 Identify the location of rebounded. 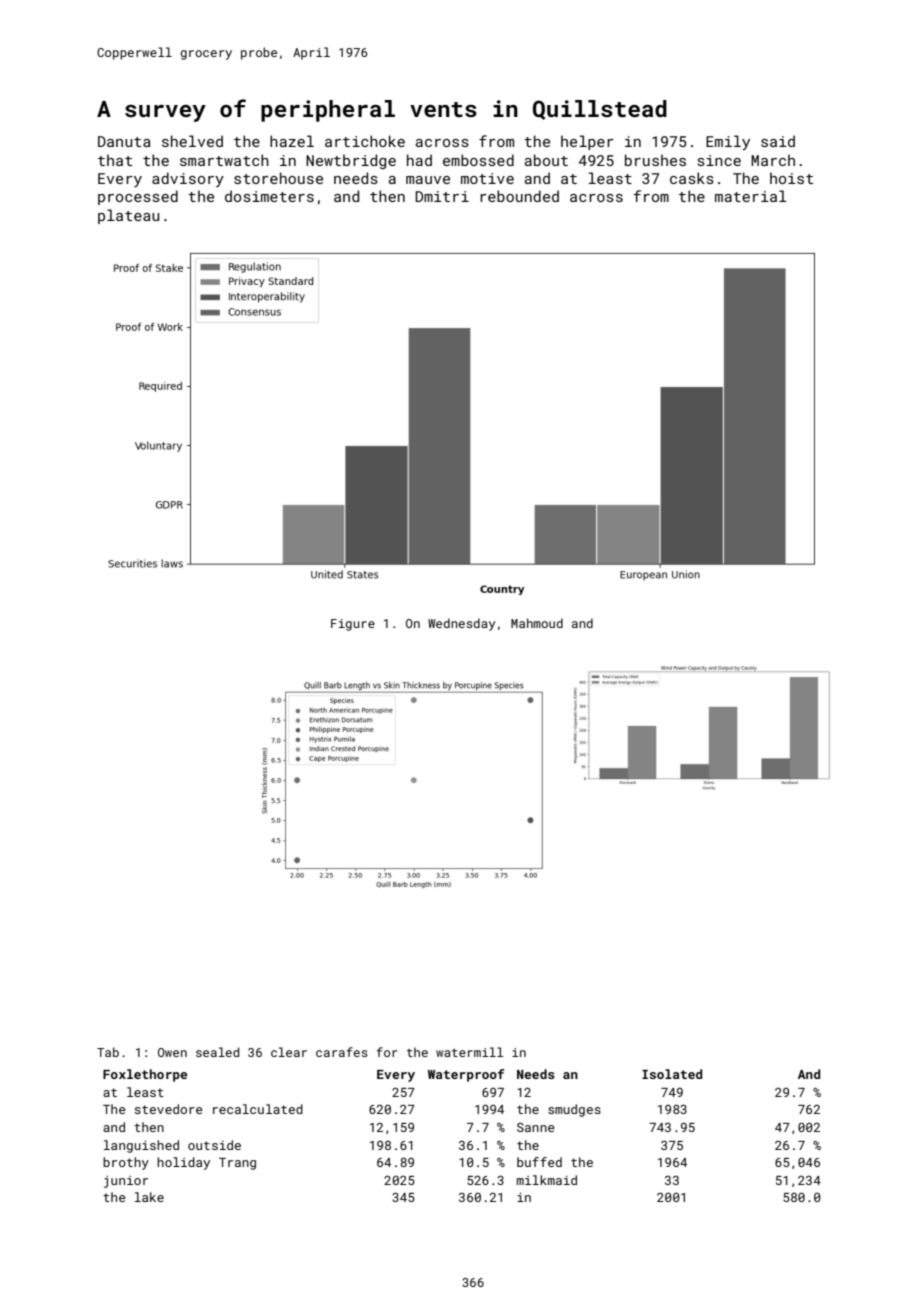
(519, 196).
